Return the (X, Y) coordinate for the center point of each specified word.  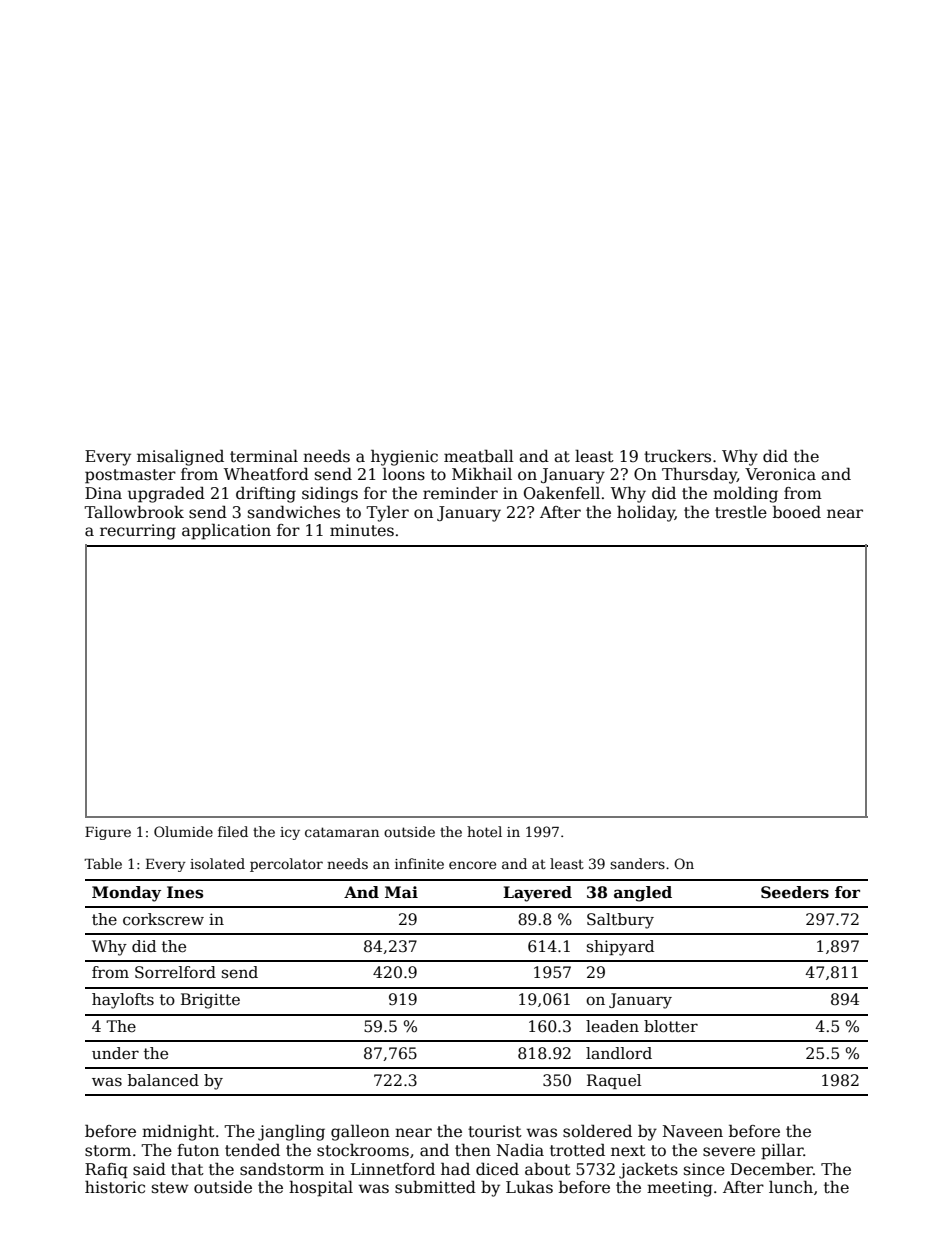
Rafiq (106, 1171)
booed (797, 512)
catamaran (342, 832)
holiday (646, 513)
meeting (679, 1189)
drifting (266, 494)
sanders (637, 863)
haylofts (123, 1001)
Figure (108, 833)
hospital (321, 1189)
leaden (612, 1026)
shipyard (620, 948)
